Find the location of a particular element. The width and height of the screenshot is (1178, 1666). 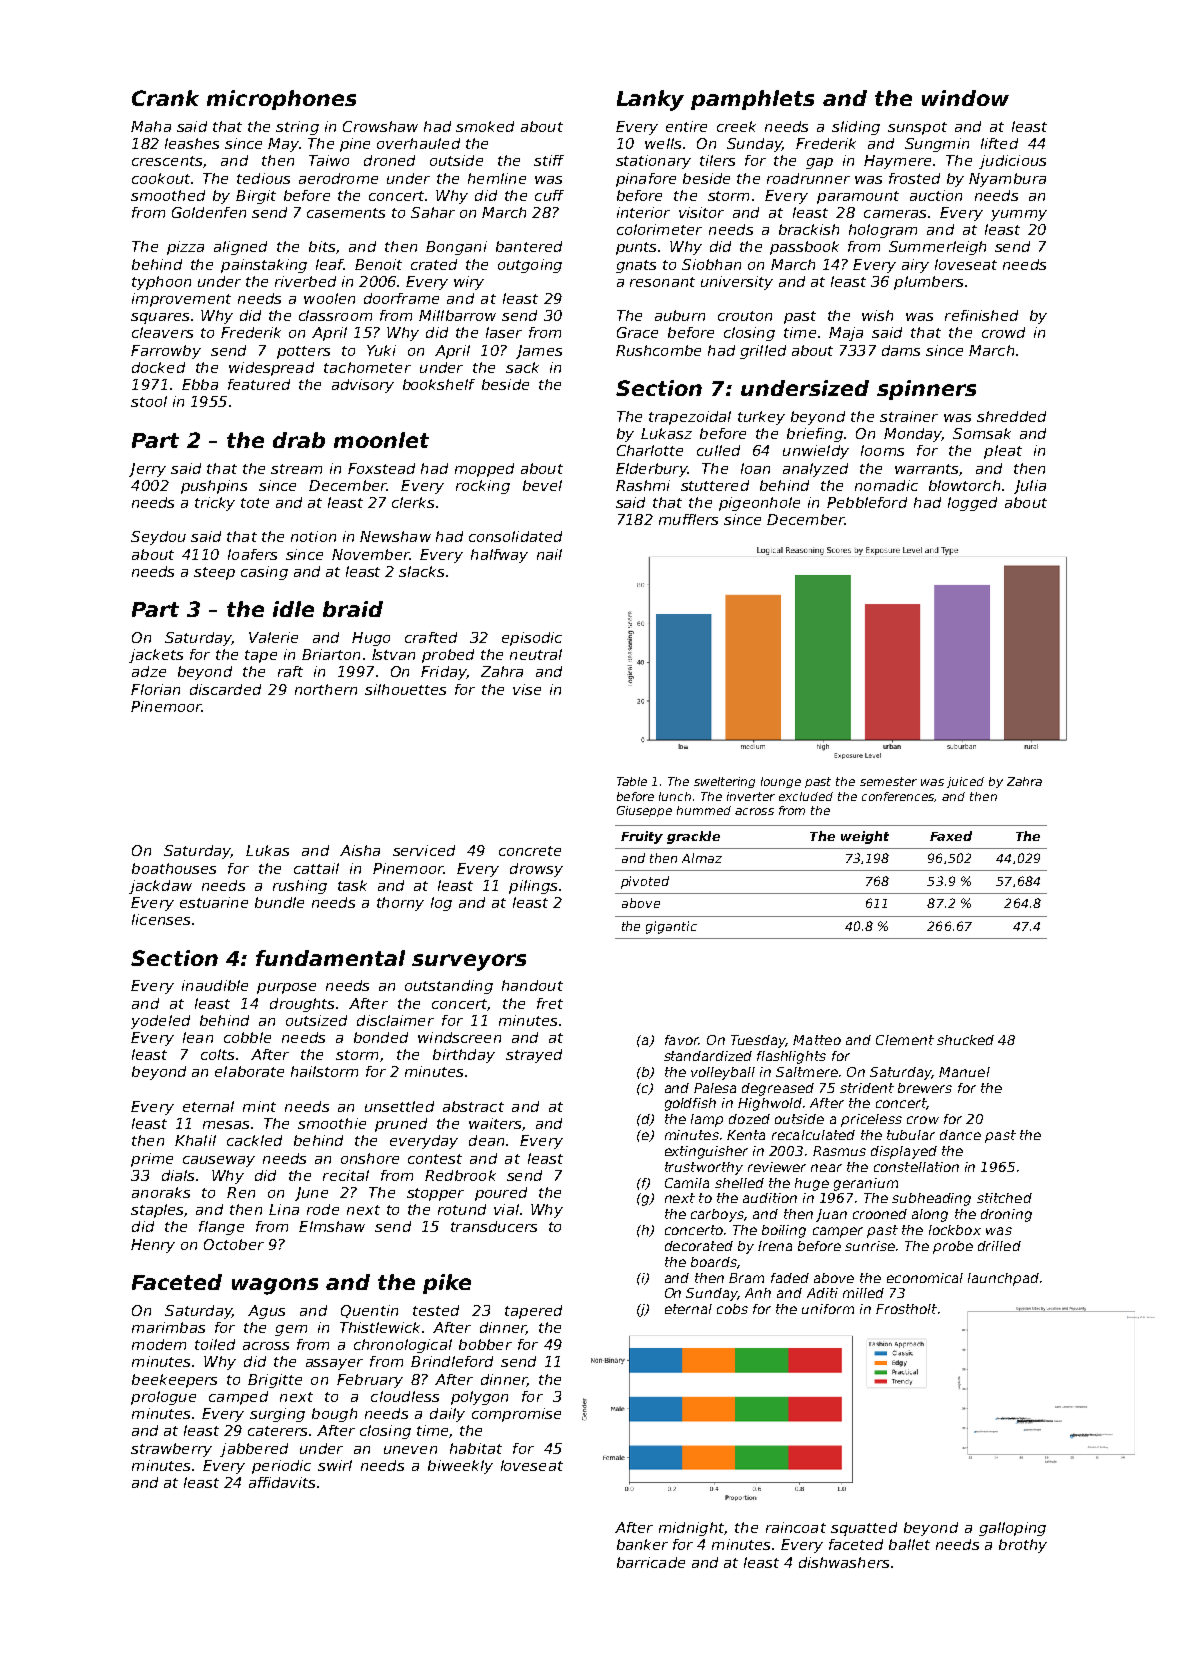

Lanky is located at coordinates (650, 100).
